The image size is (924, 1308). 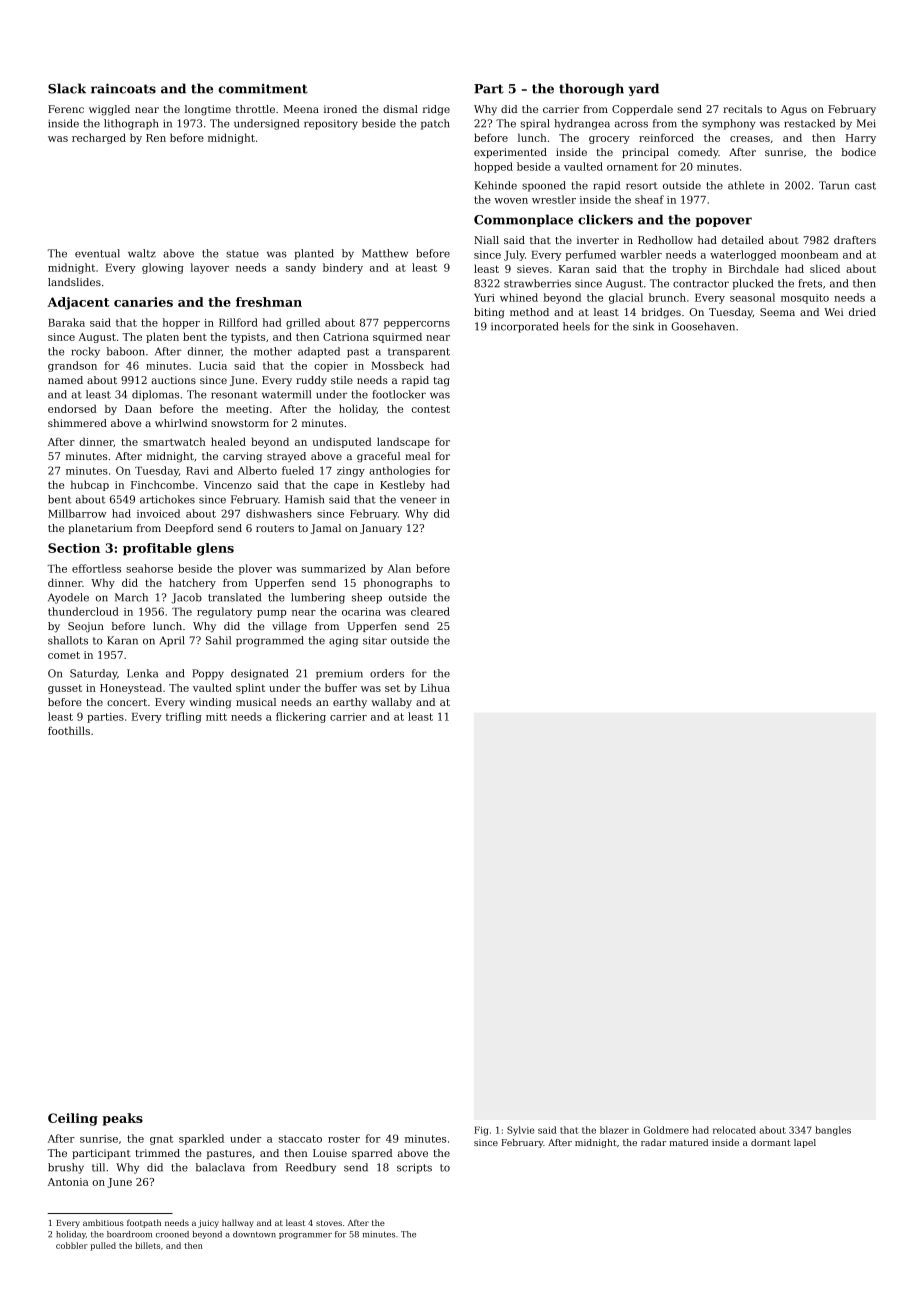 I want to click on dried, so click(x=862, y=312).
